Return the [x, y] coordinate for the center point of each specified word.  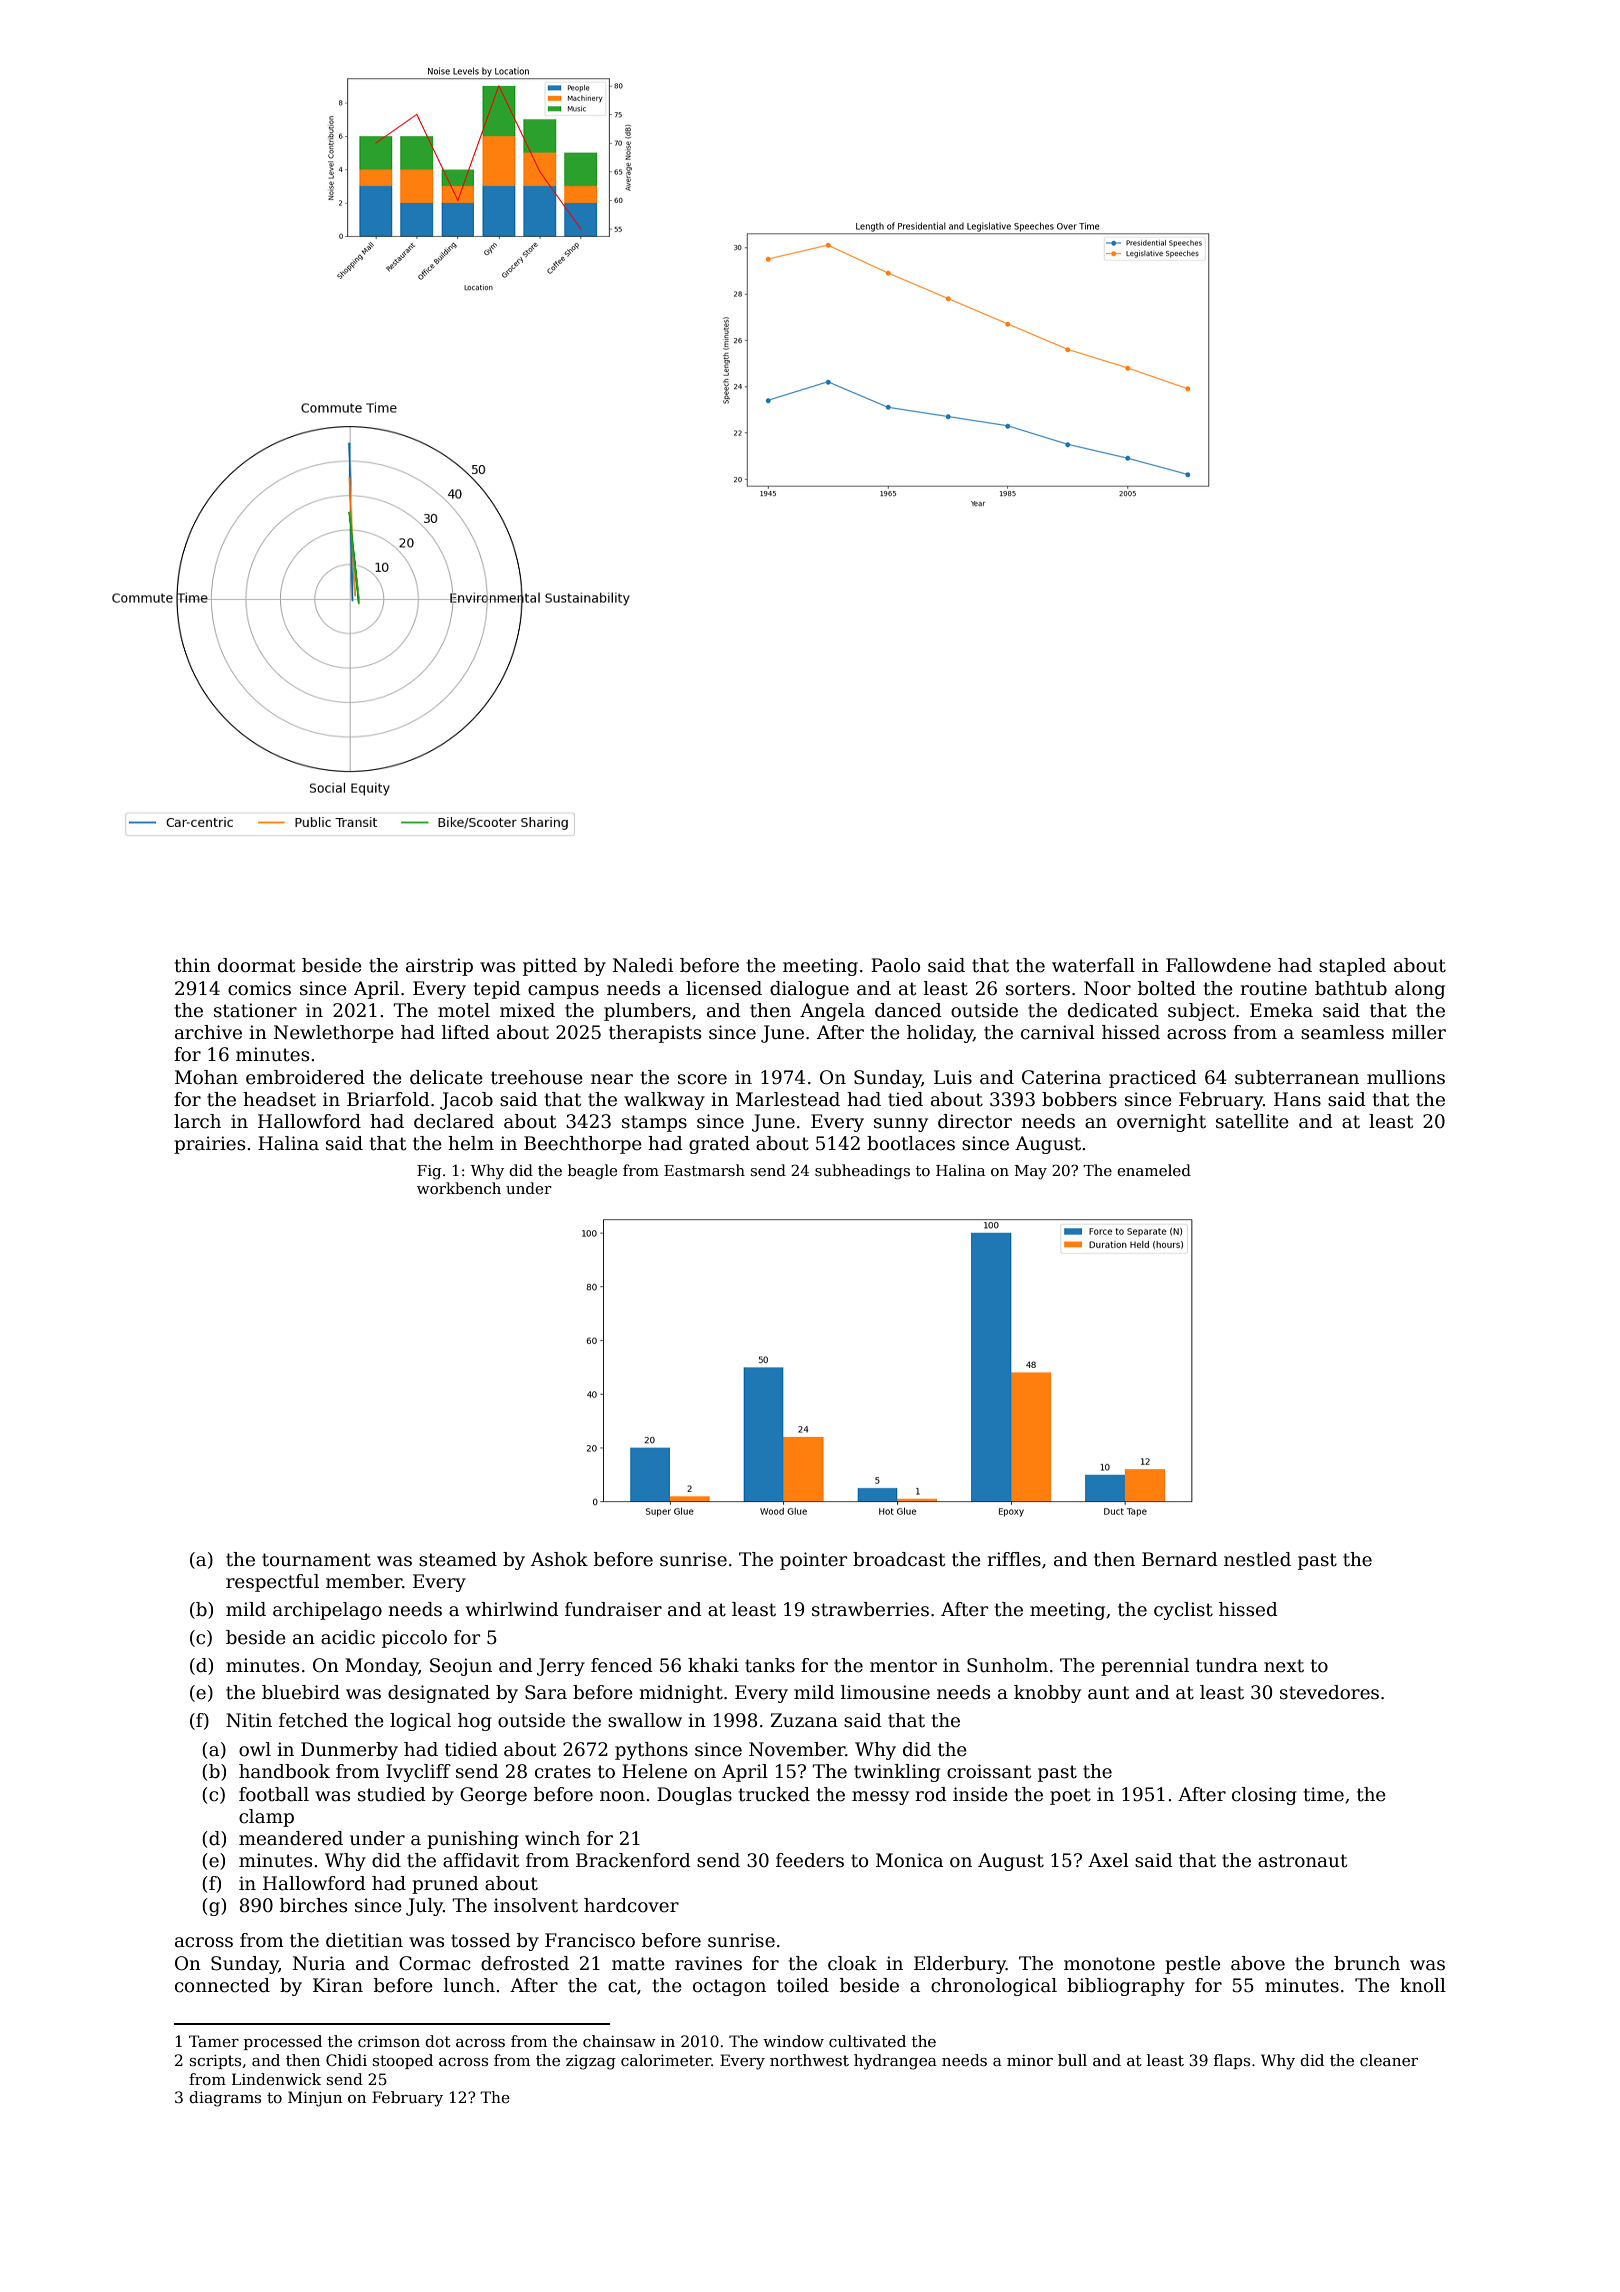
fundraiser [613, 1609]
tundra [1227, 1665]
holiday [940, 1034]
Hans [1297, 1099]
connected [222, 1985]
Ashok [559, 1559]
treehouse [537, 1077]
